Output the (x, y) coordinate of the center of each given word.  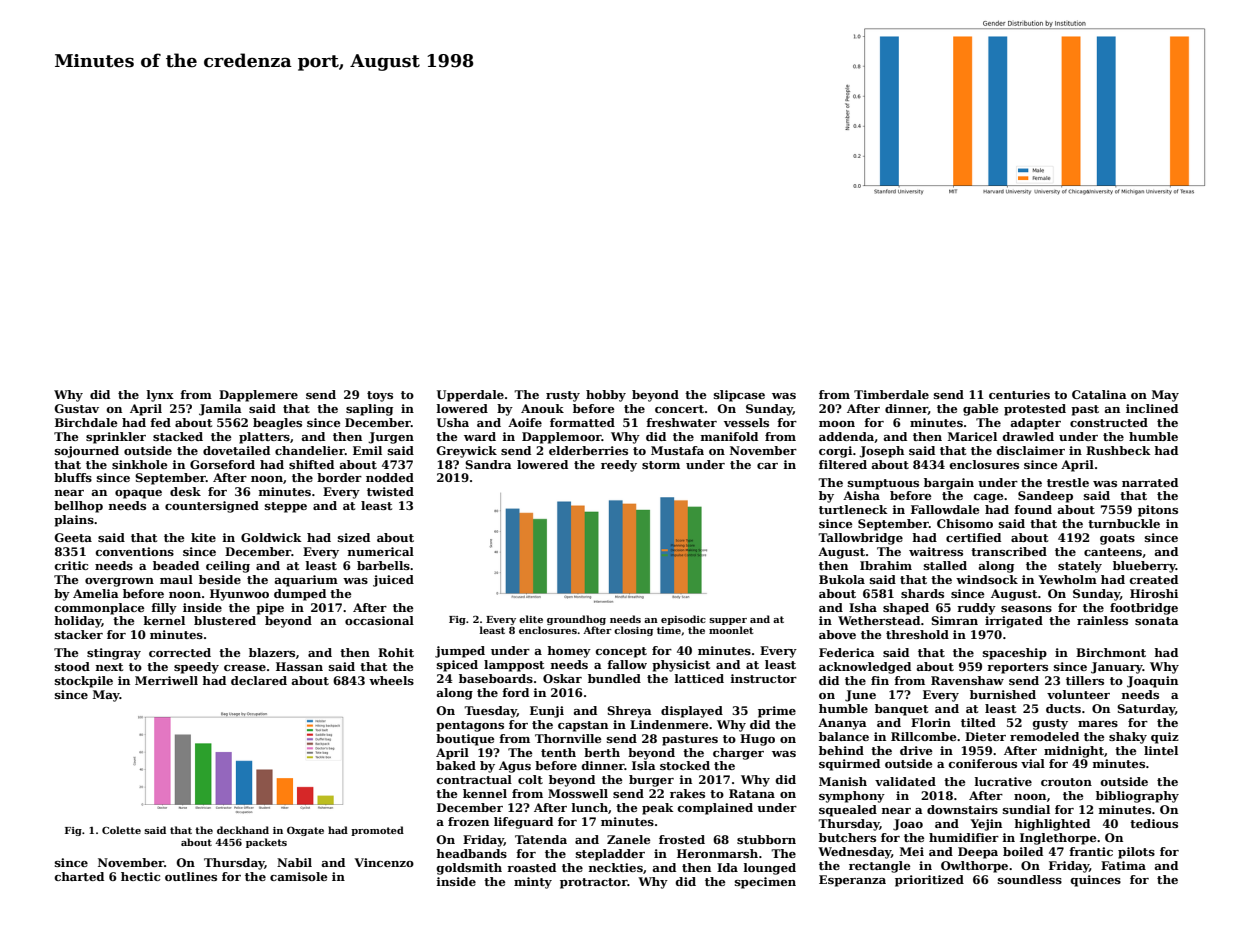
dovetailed (236, 450)
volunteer (1078, 694)
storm (661, 465)
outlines (191, 876)
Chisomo (965, 523)
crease (245, 668)
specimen (765, 883)
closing (633, 631)
